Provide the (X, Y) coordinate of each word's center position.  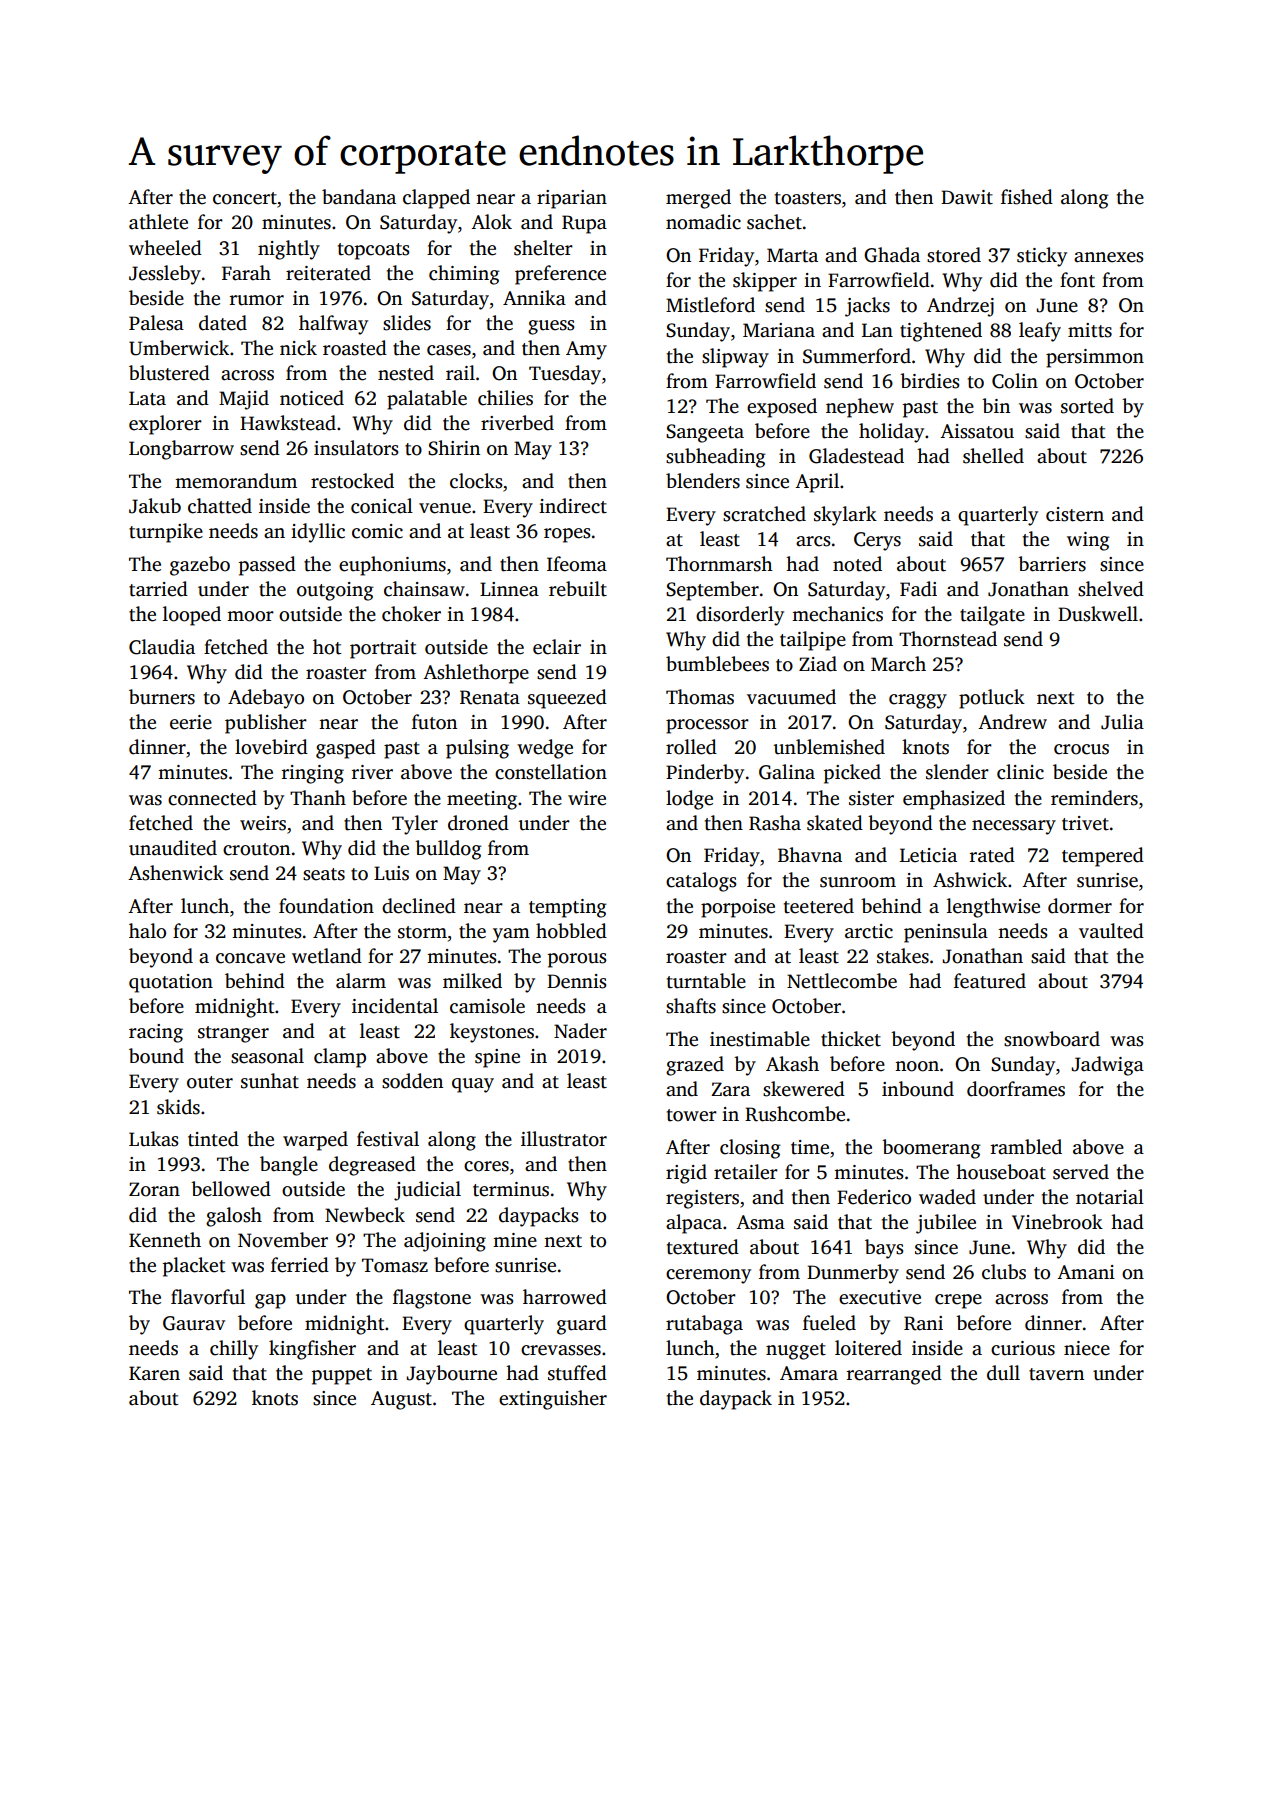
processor (707, 726)
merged (698, 199)
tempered (1103, 857)
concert (245, 198)
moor (250, 616)
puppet (342, 1376)
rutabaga (704, 1325)
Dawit (967, 197)
